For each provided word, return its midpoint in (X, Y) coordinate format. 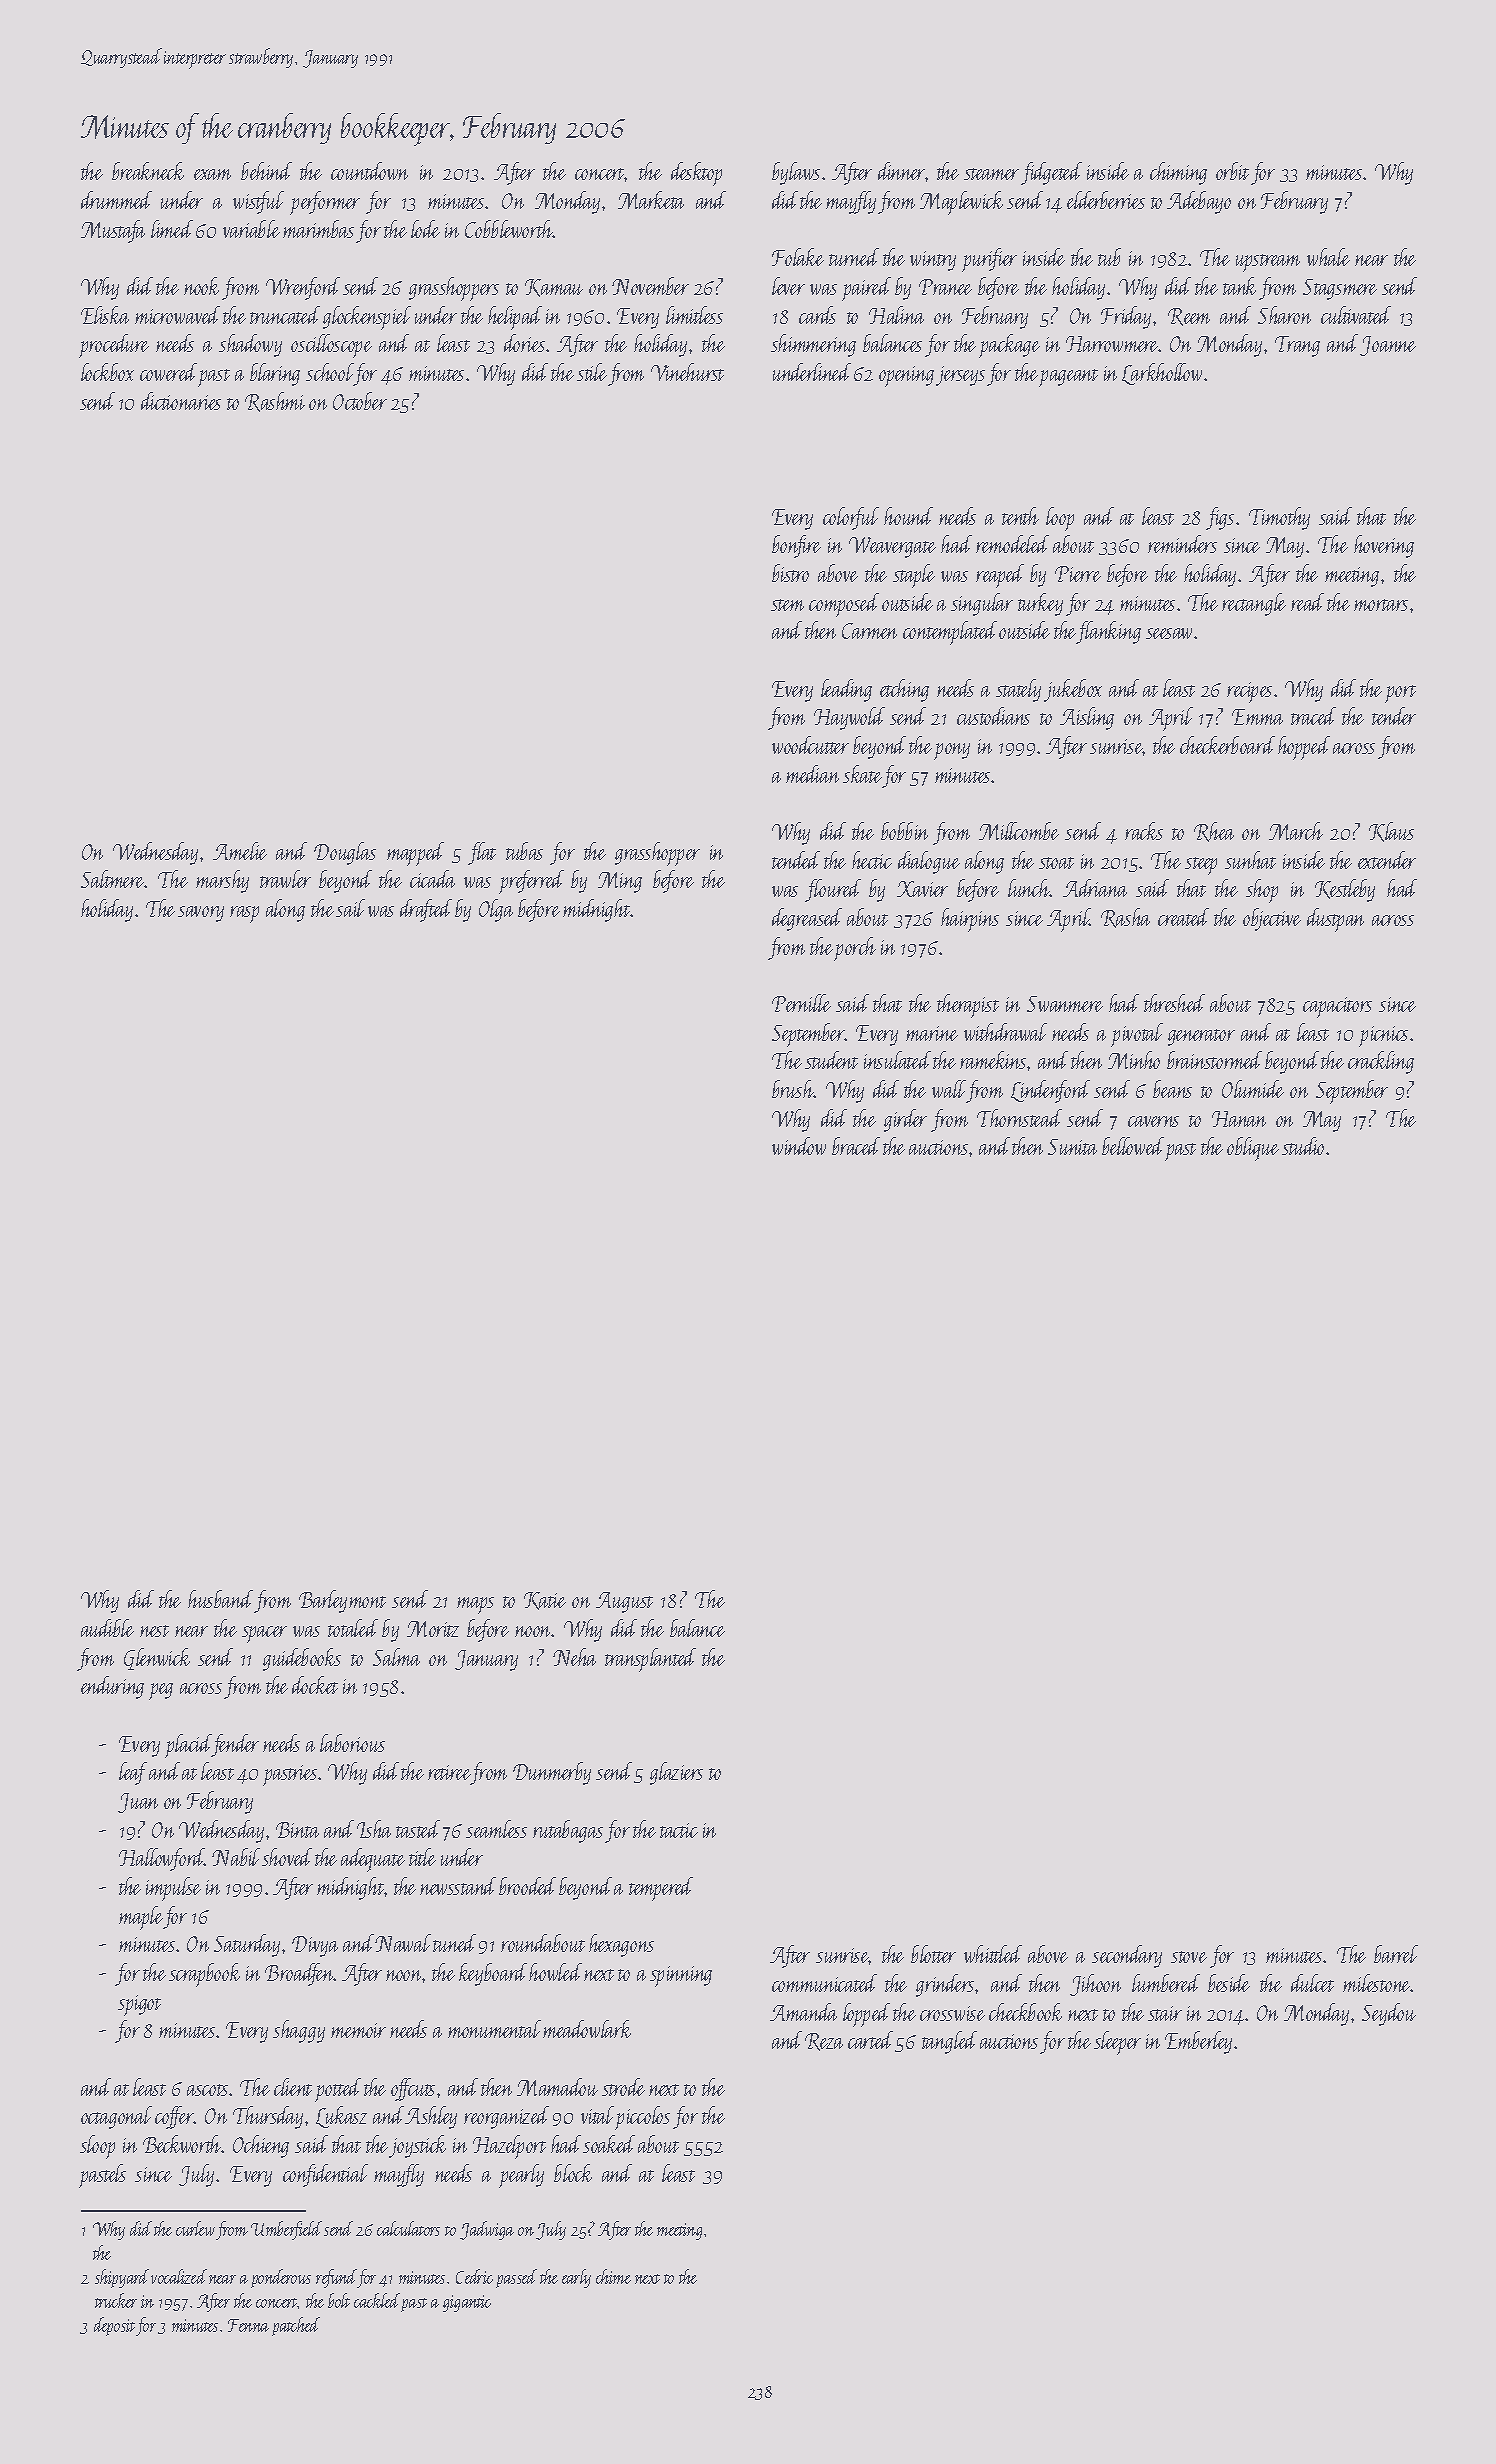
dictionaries (181, 401)
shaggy (299, 2031)
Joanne (1388, 346)
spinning (681, 1976)
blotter (933, 1954)
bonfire (796, 546)
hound (908, 516)
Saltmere (112, 879)
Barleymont (342, 1601)
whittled (993, 1954)
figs (1220, 518)
